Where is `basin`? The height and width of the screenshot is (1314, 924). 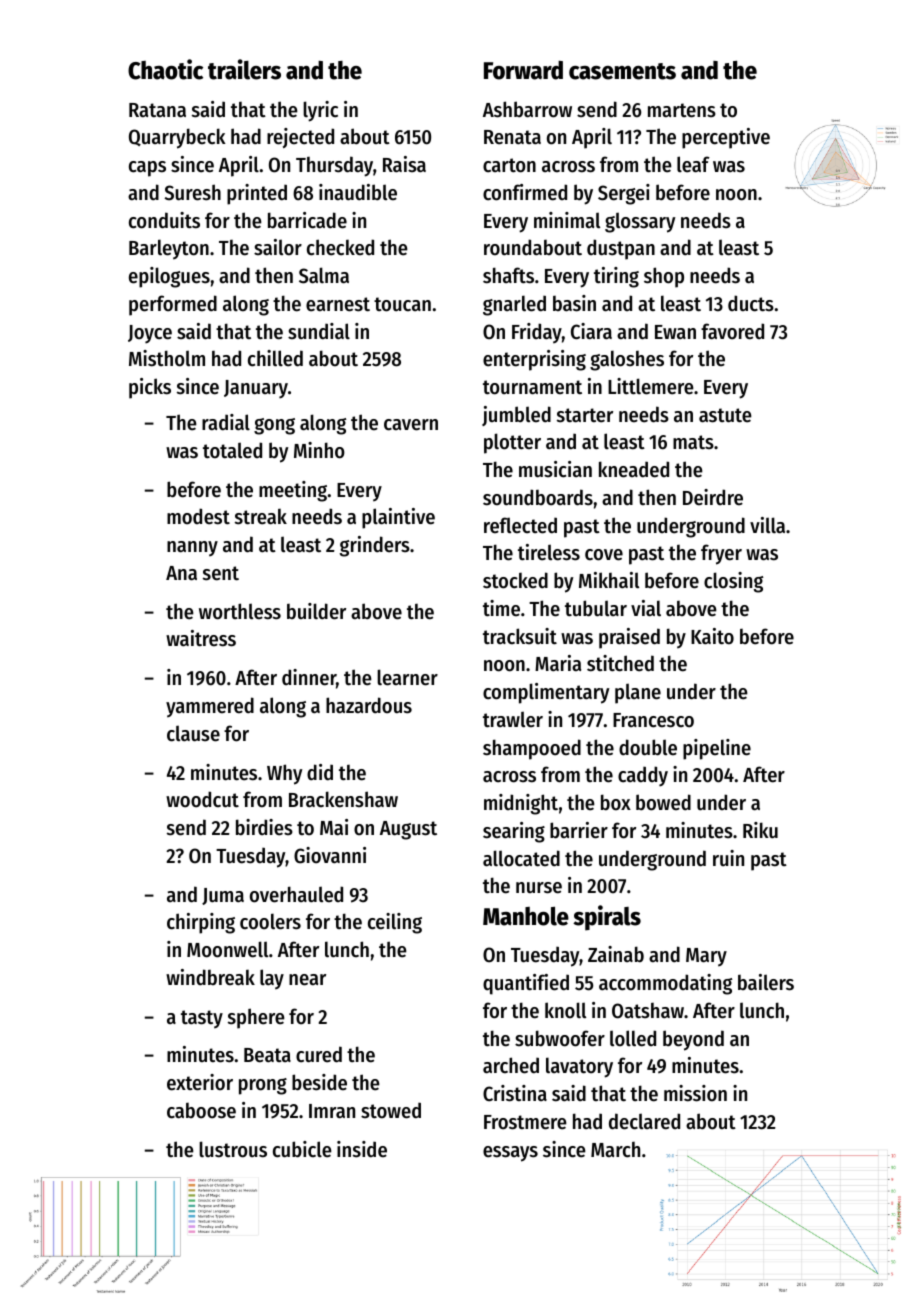 basin is located at coordinates (574, 303).
